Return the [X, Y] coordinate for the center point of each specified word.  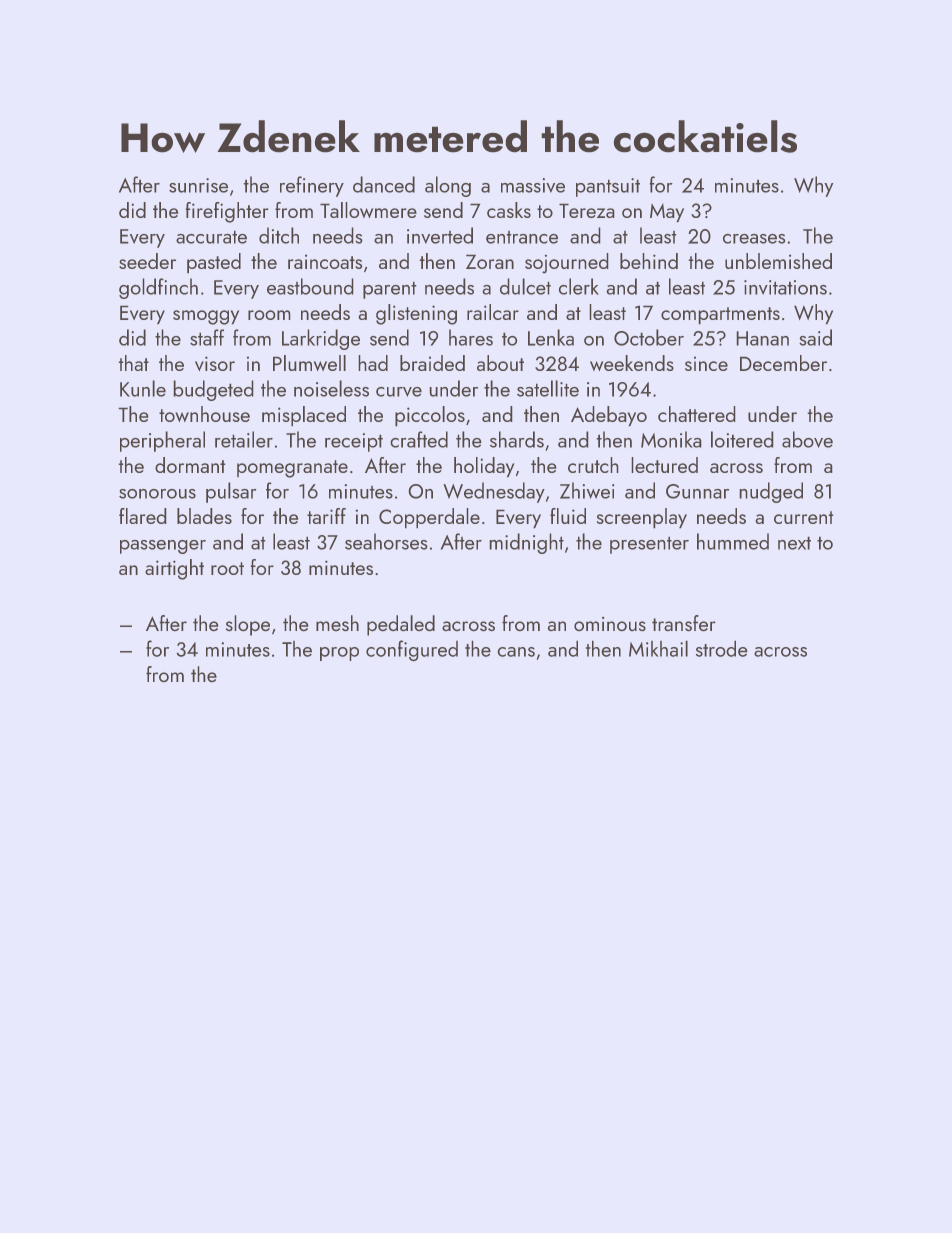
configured [412, 651]
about [500, 363]
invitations [785, 287]
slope [248, 625]
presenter [649, 545]
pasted [214, 263]
